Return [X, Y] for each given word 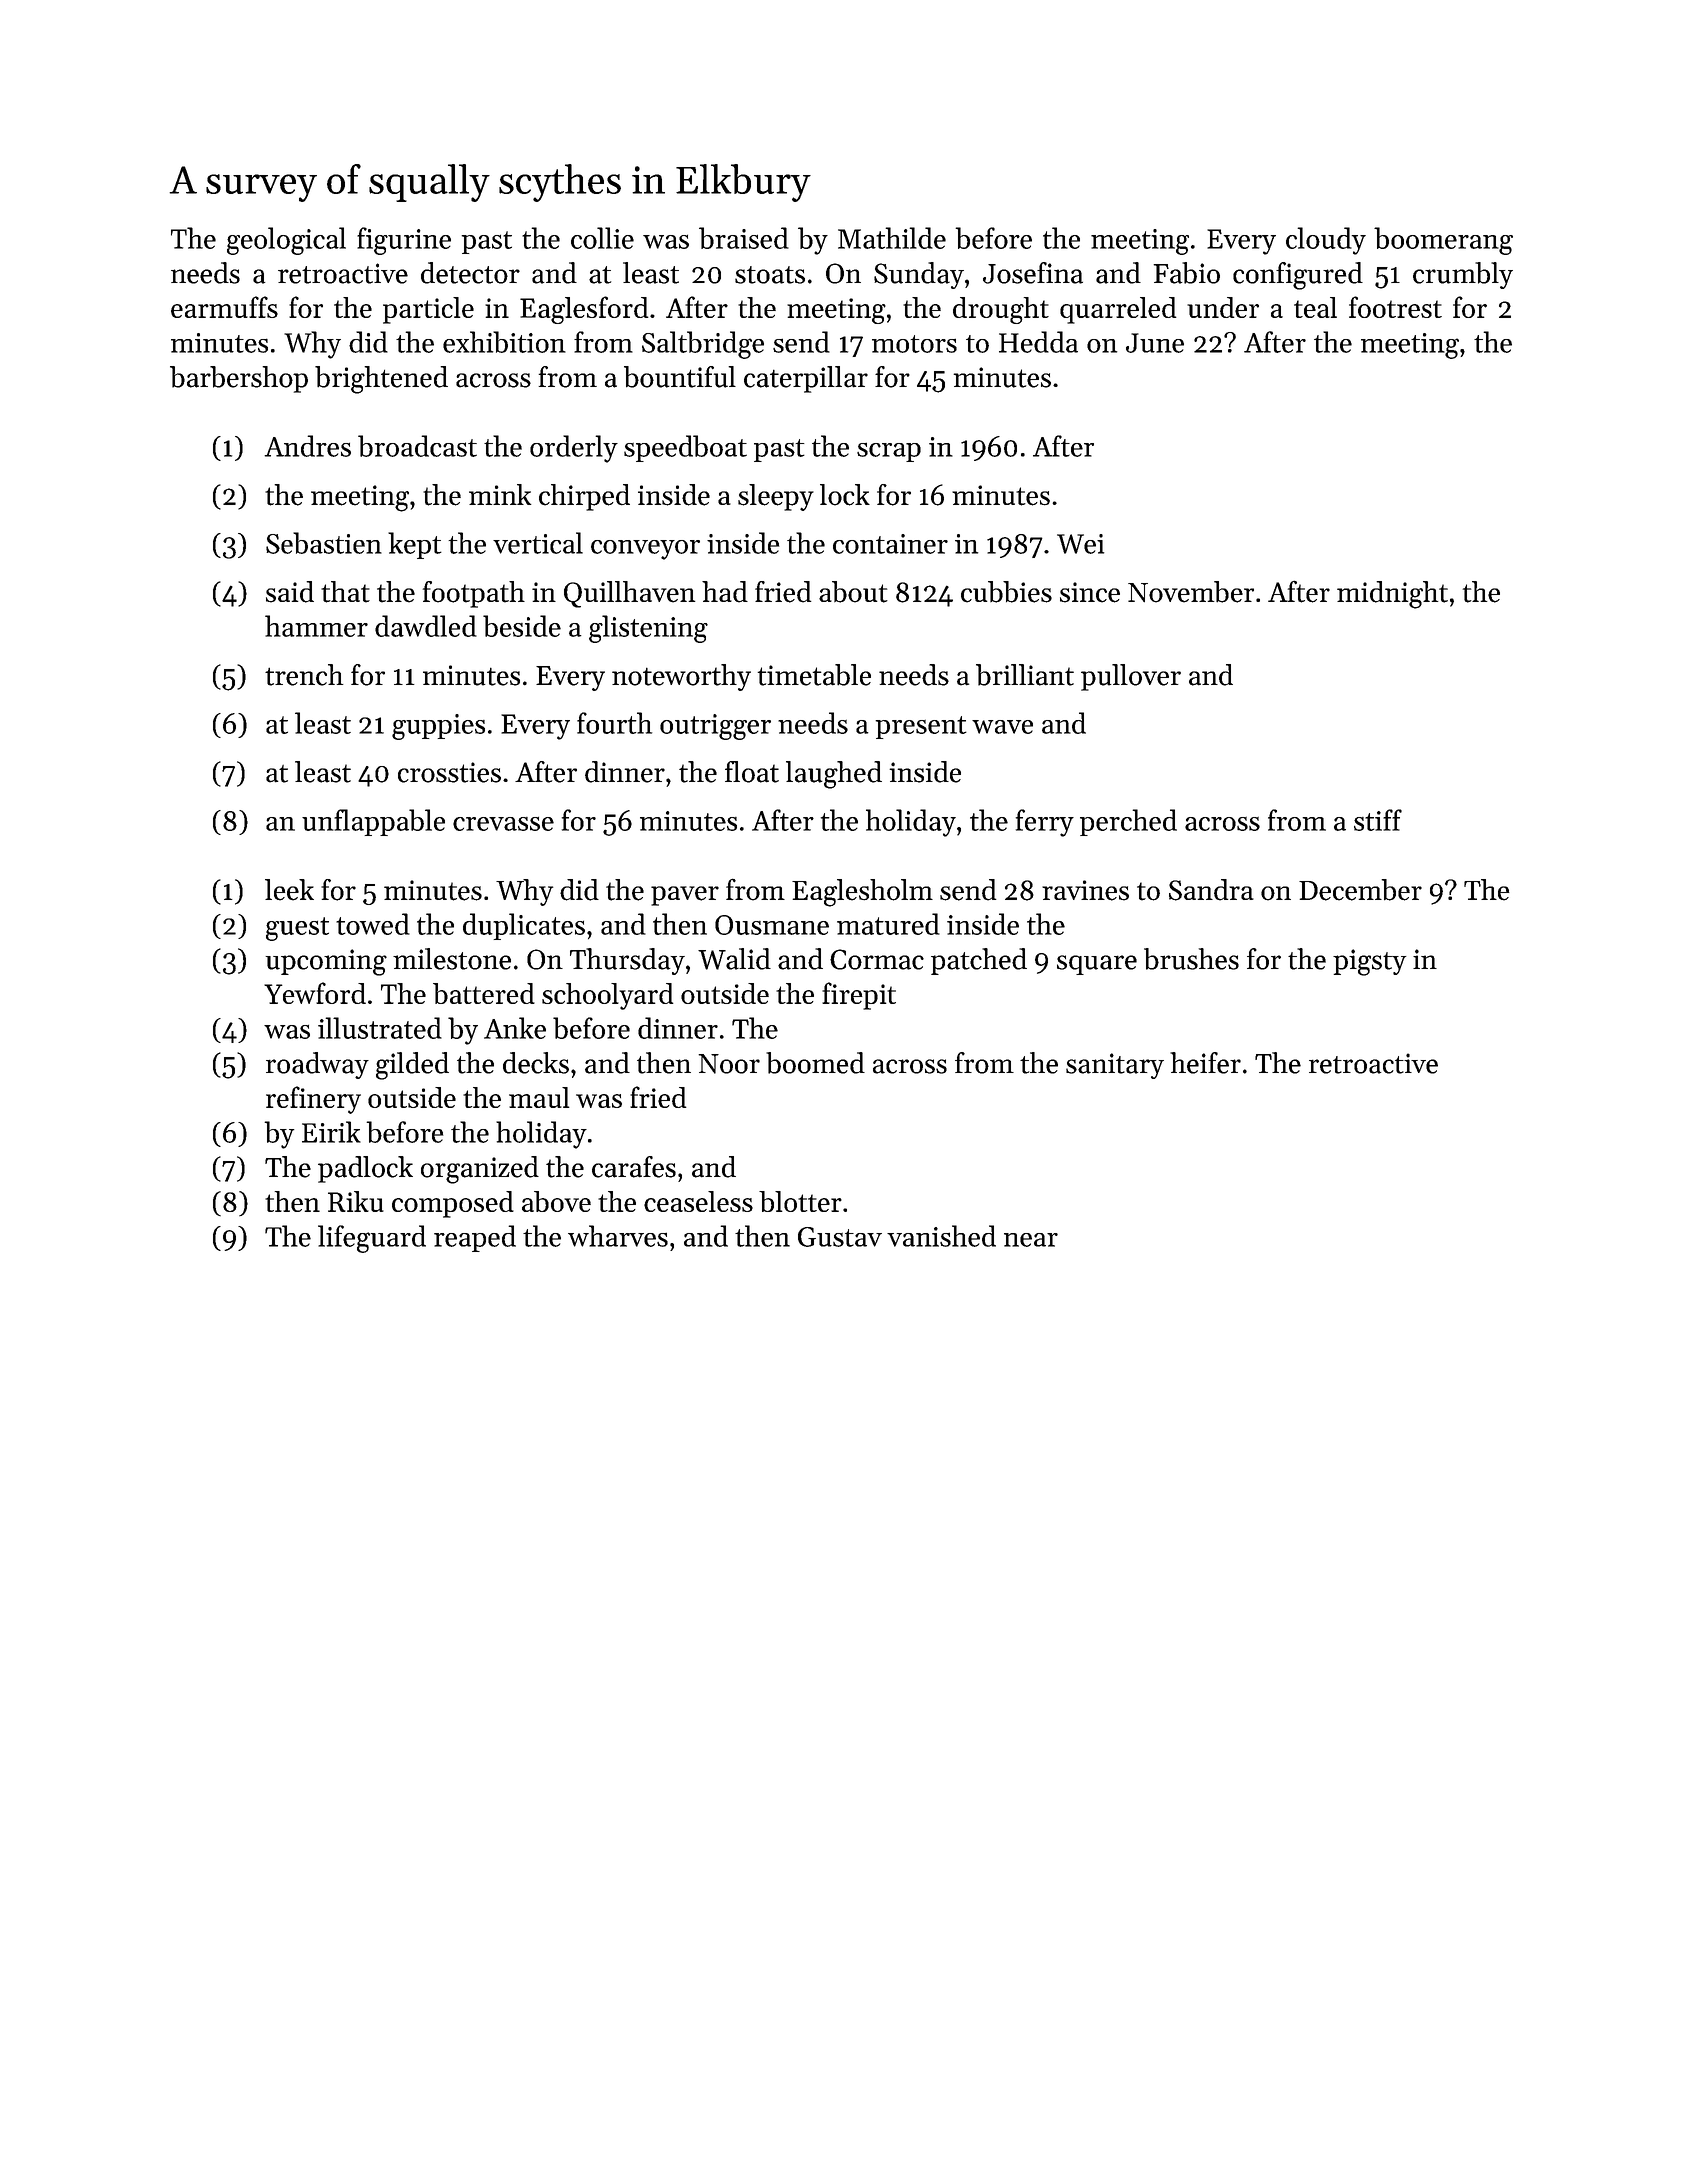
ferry [1045, 823]
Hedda [1038, 342]
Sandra [1211, 890]
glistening [648, 629]
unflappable [373, 822]
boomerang [1443, 241]
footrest [1395, 307]
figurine [404, 241]
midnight [1392, 595]
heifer [1205, 1063]
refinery [313, 1100]
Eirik [331, 1132]
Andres [307, 446]
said [290, 592]
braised [744, 238]
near [1031, 1240]
